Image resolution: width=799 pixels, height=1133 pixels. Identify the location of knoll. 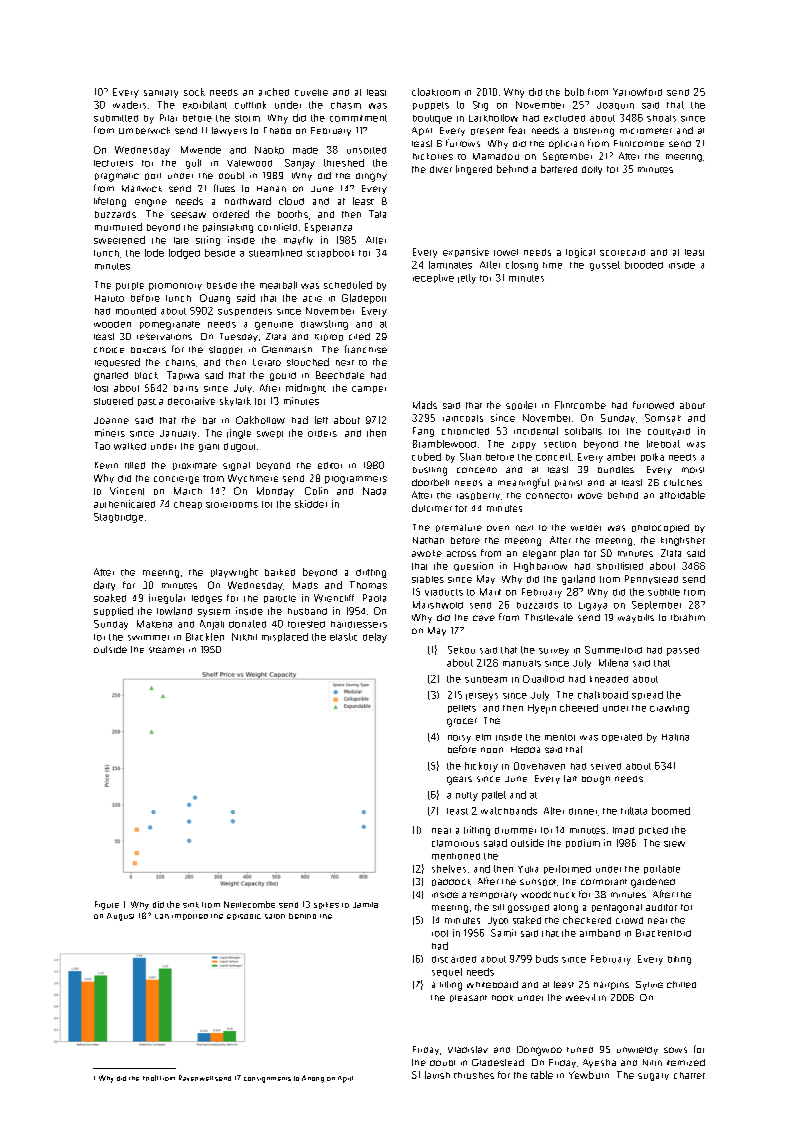
(150, 1078).
